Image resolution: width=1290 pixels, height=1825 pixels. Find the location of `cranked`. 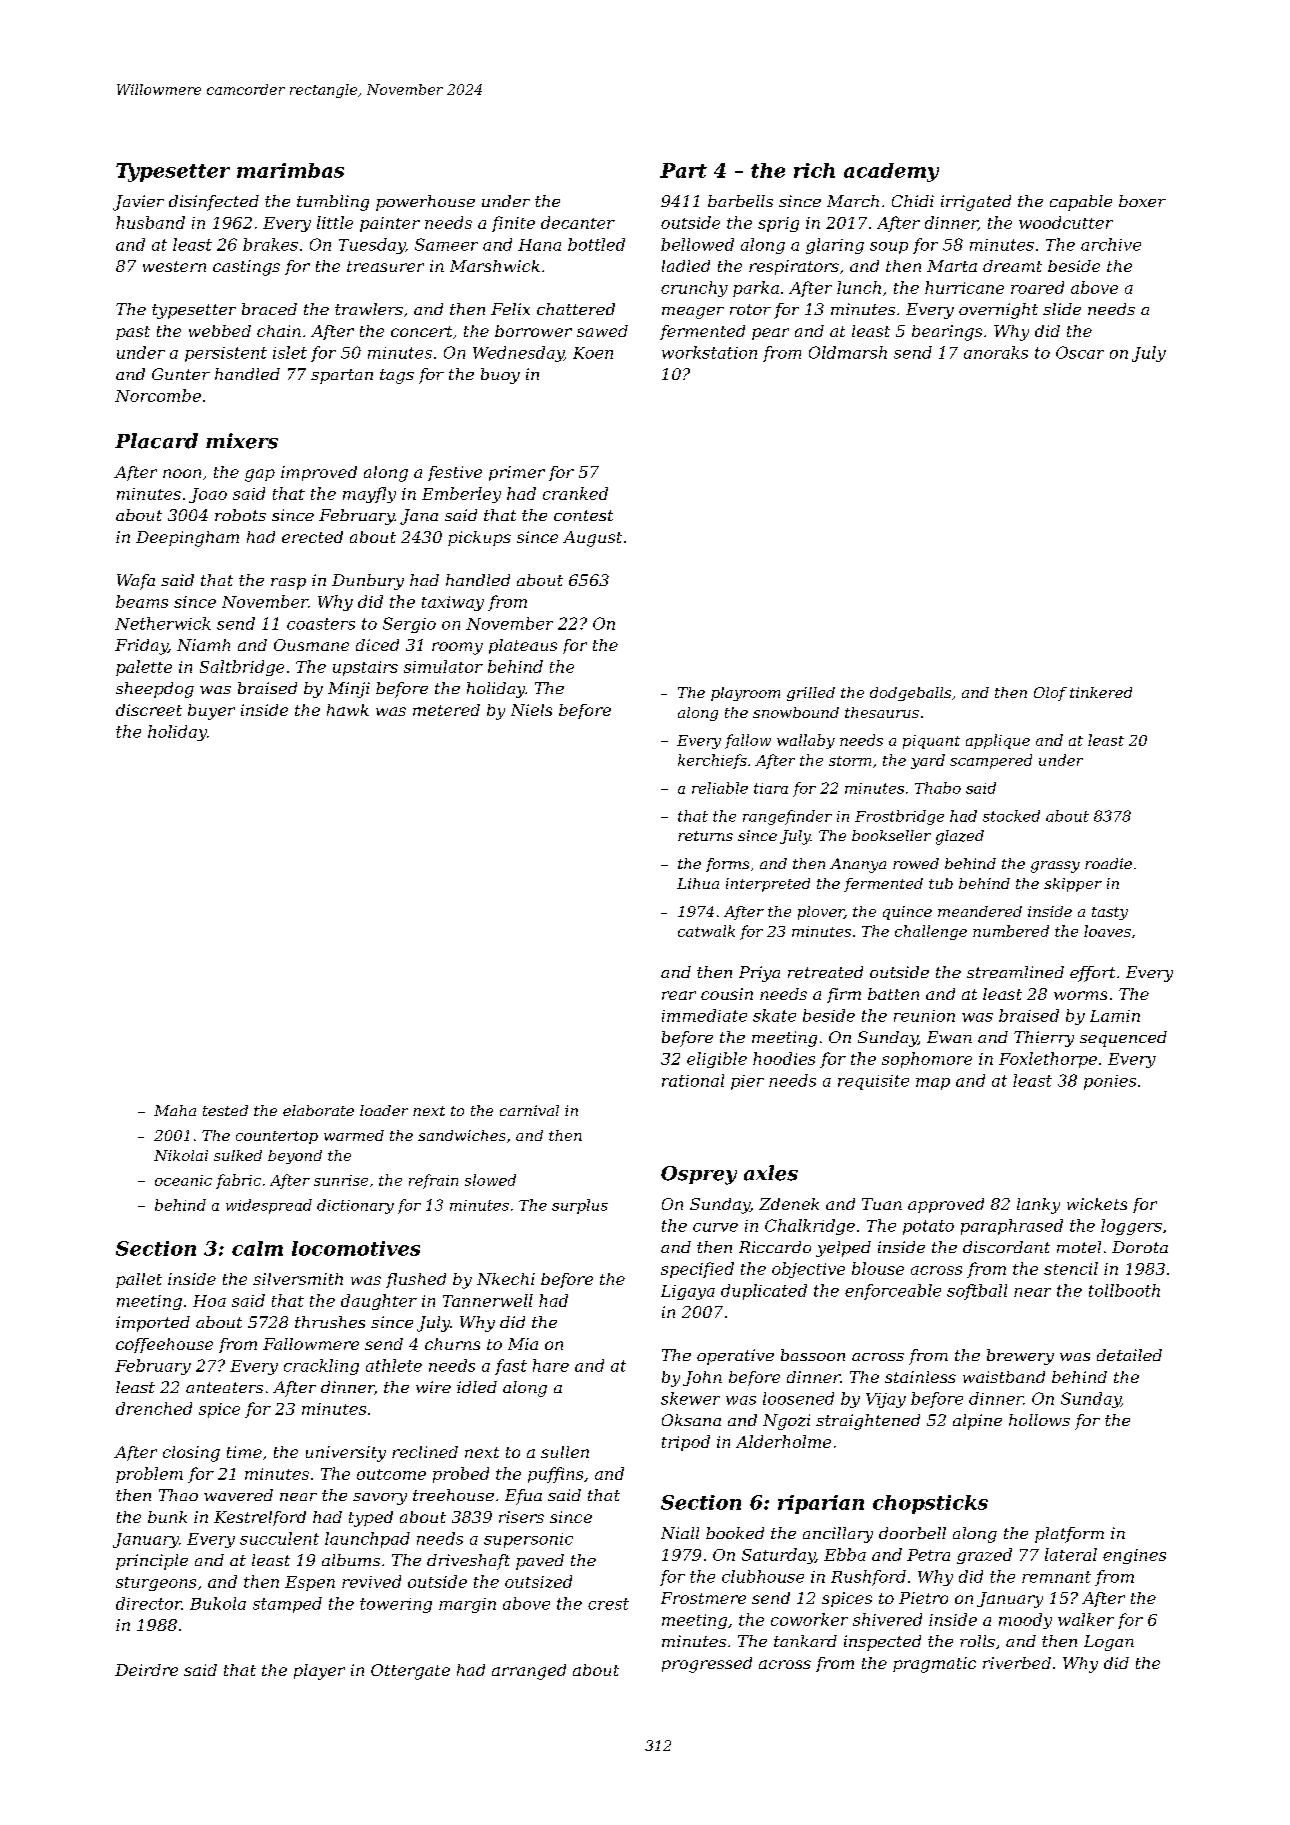

cranked is located at coordinates (575, 493).
